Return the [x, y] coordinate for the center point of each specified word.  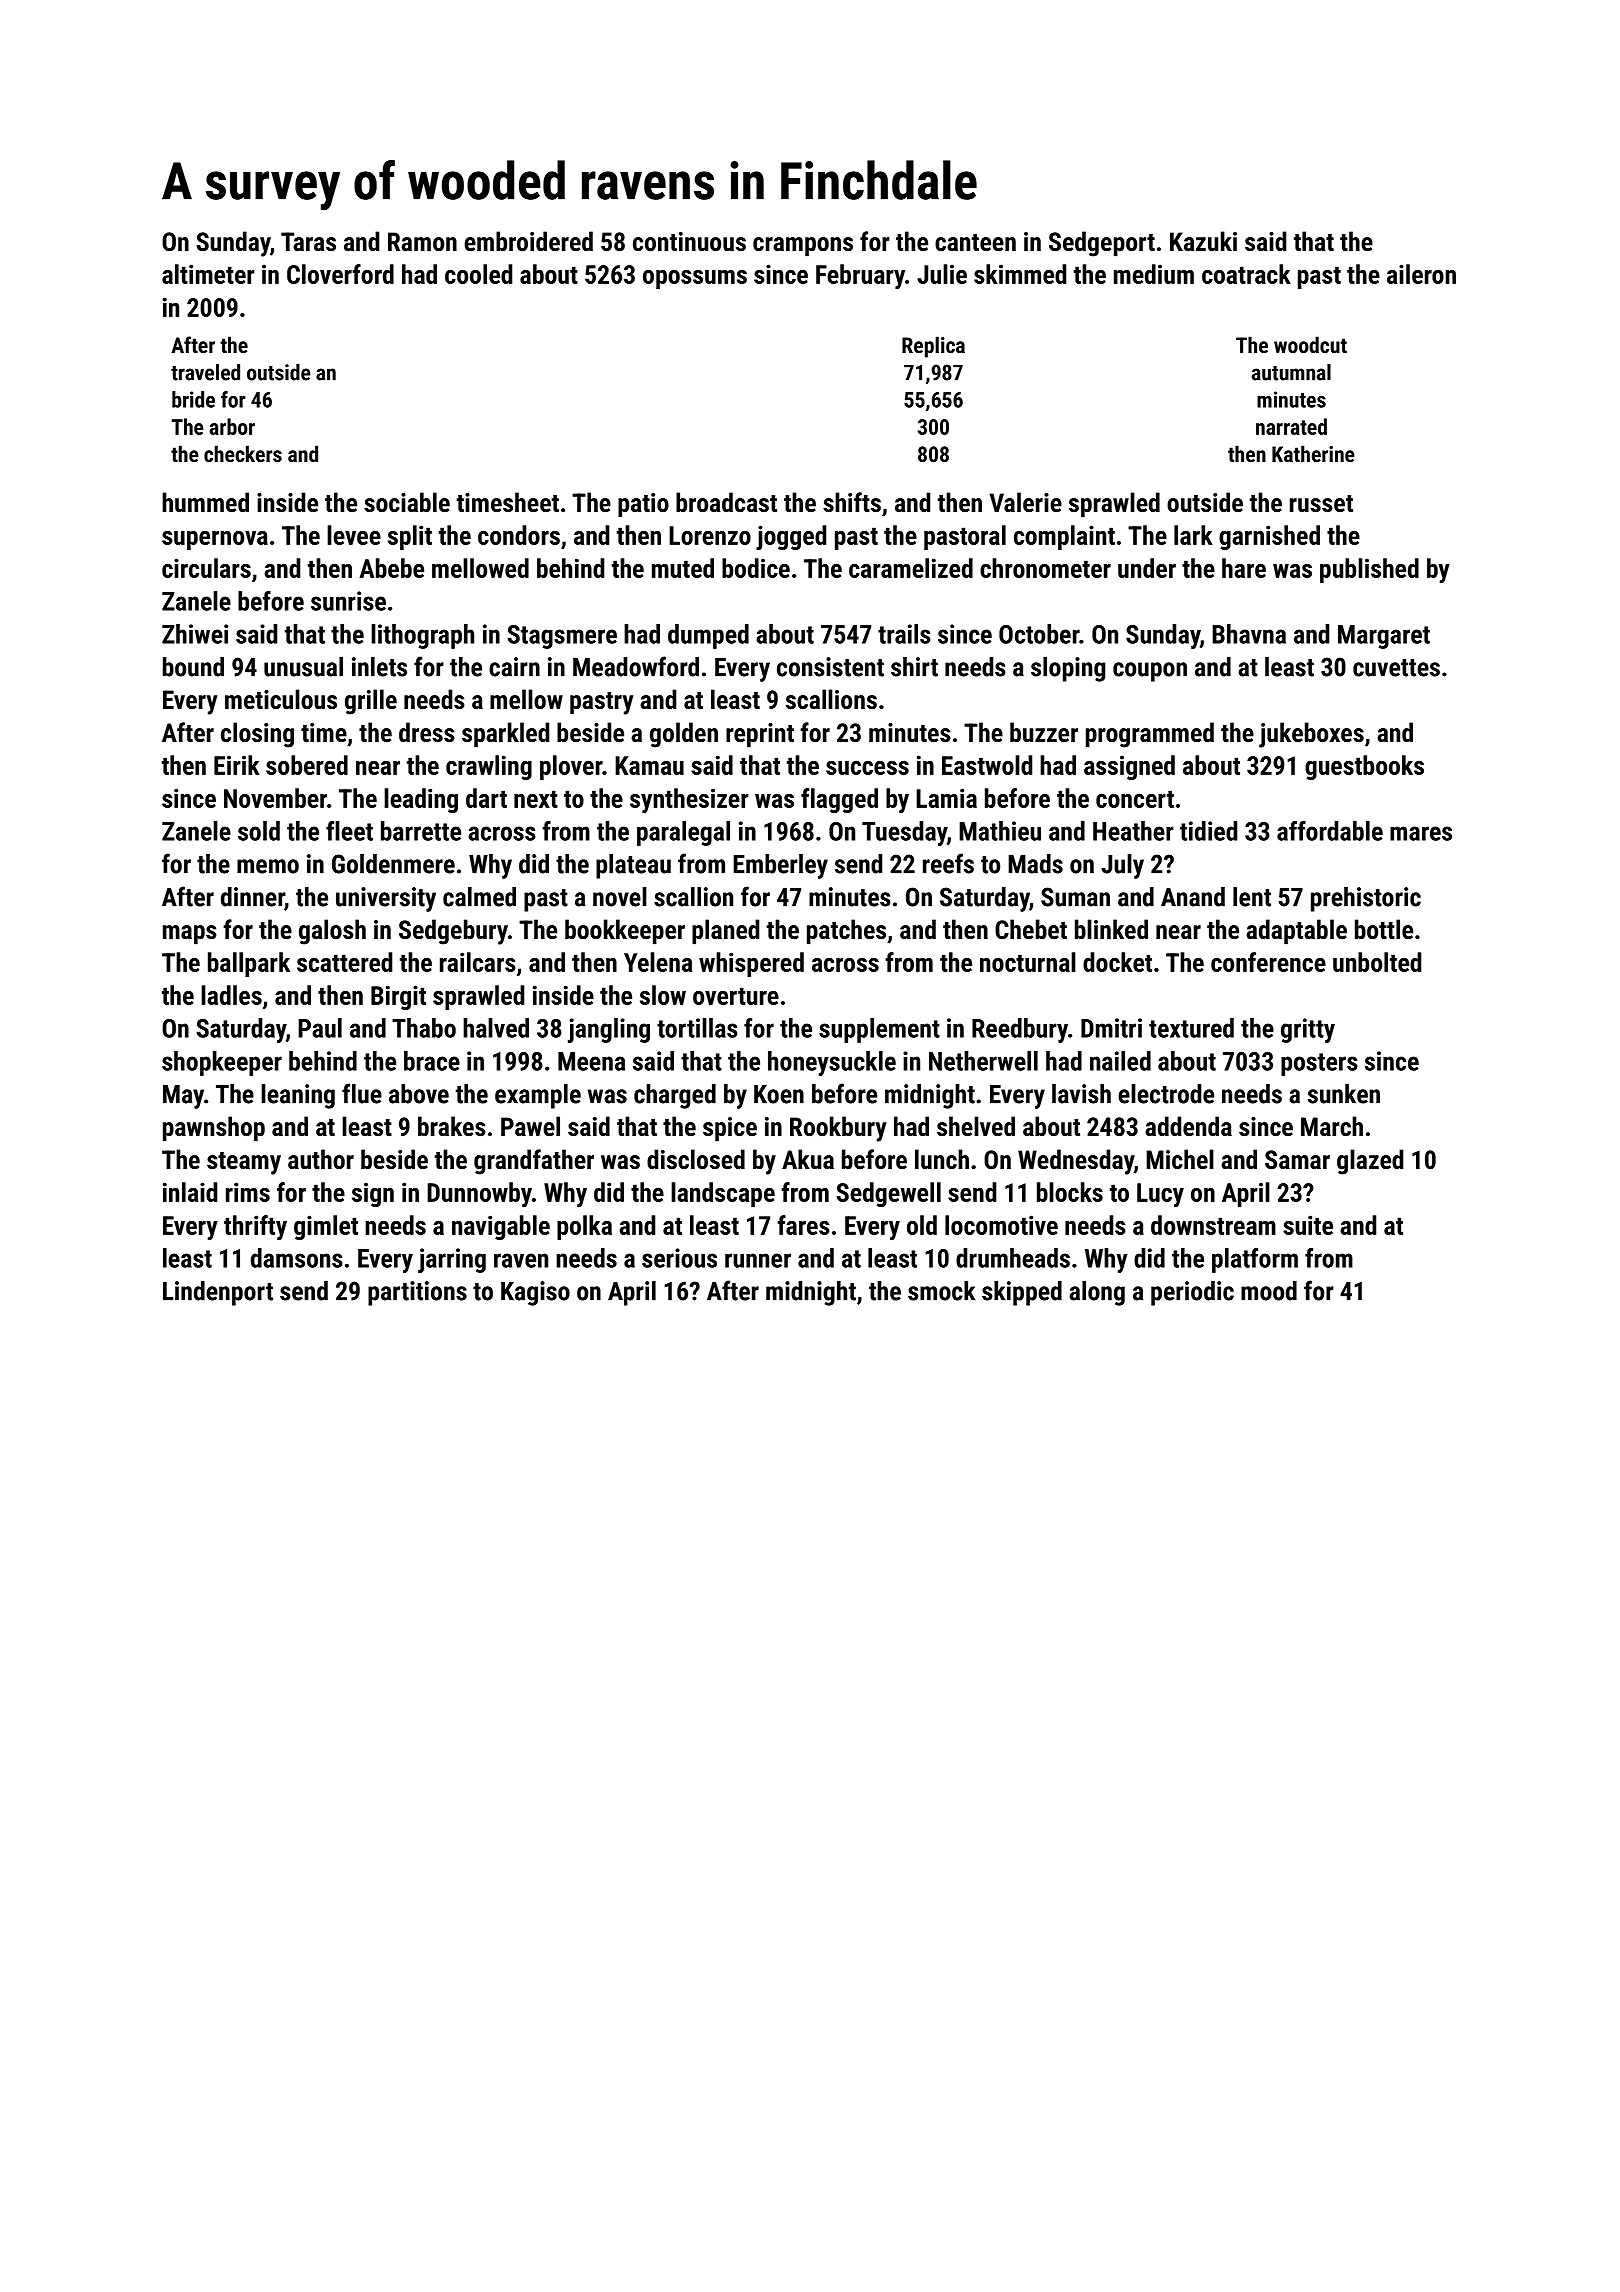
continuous [689, 241]
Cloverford [340, 274]
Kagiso [535, 1293]
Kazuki [1203, 241]
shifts [852, 502]
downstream [1213, 1225]
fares [803, 1225]
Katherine [1313, 453]
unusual [303, 667]
